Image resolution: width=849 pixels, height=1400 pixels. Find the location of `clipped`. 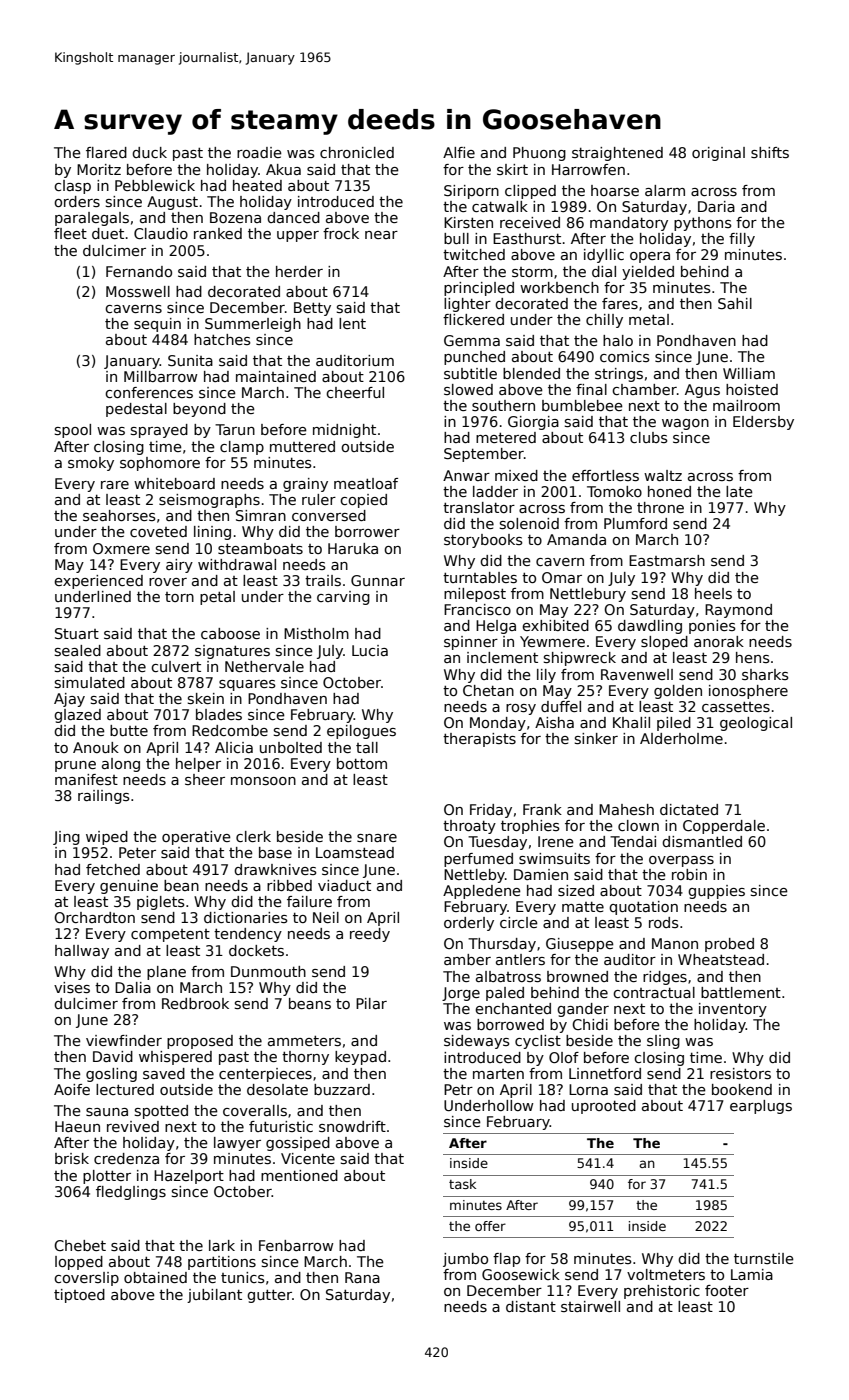

clipped is located at coordinates (530, 192).
